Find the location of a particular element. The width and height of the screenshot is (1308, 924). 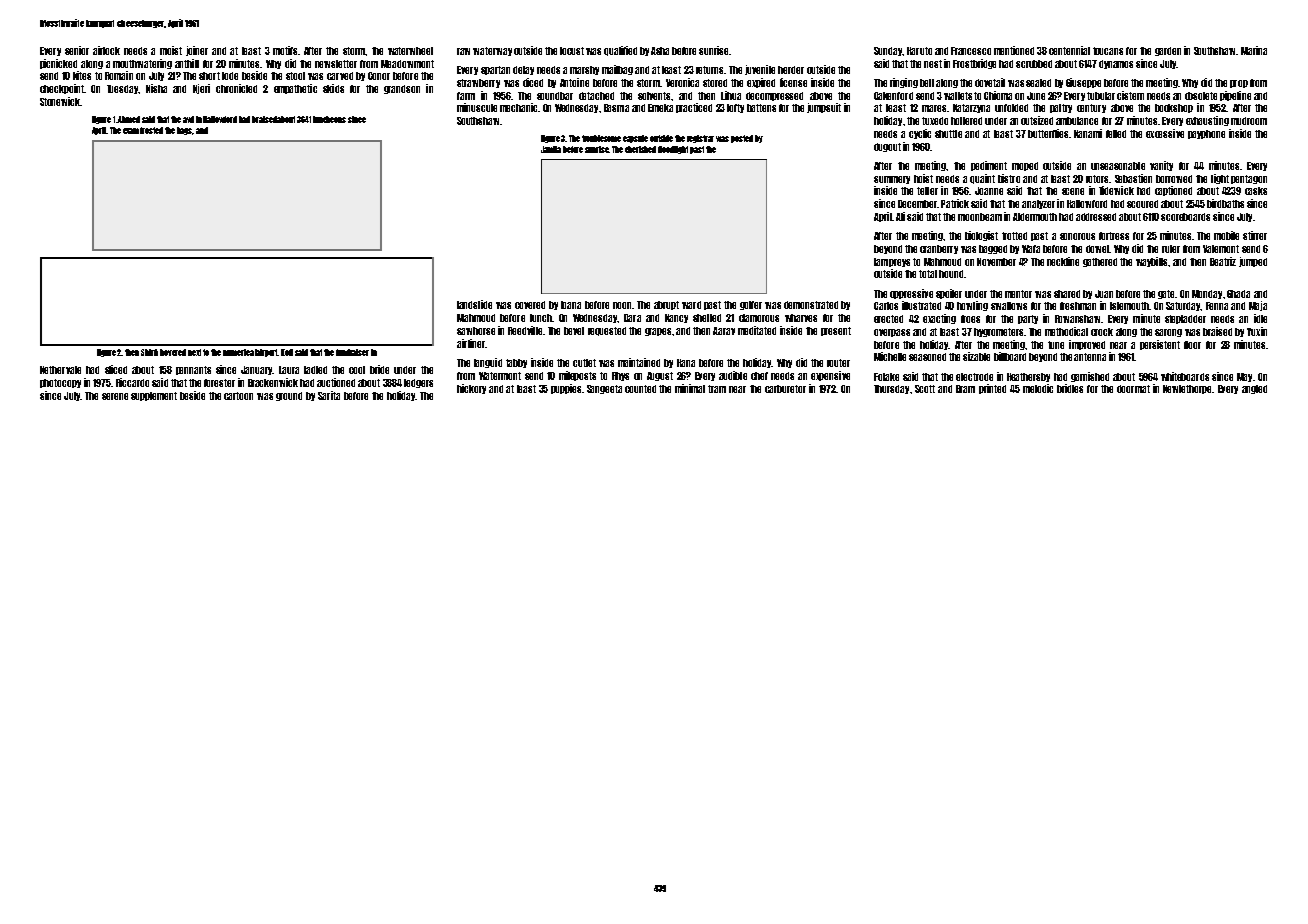

delay is located at coordinates (523, 70).
